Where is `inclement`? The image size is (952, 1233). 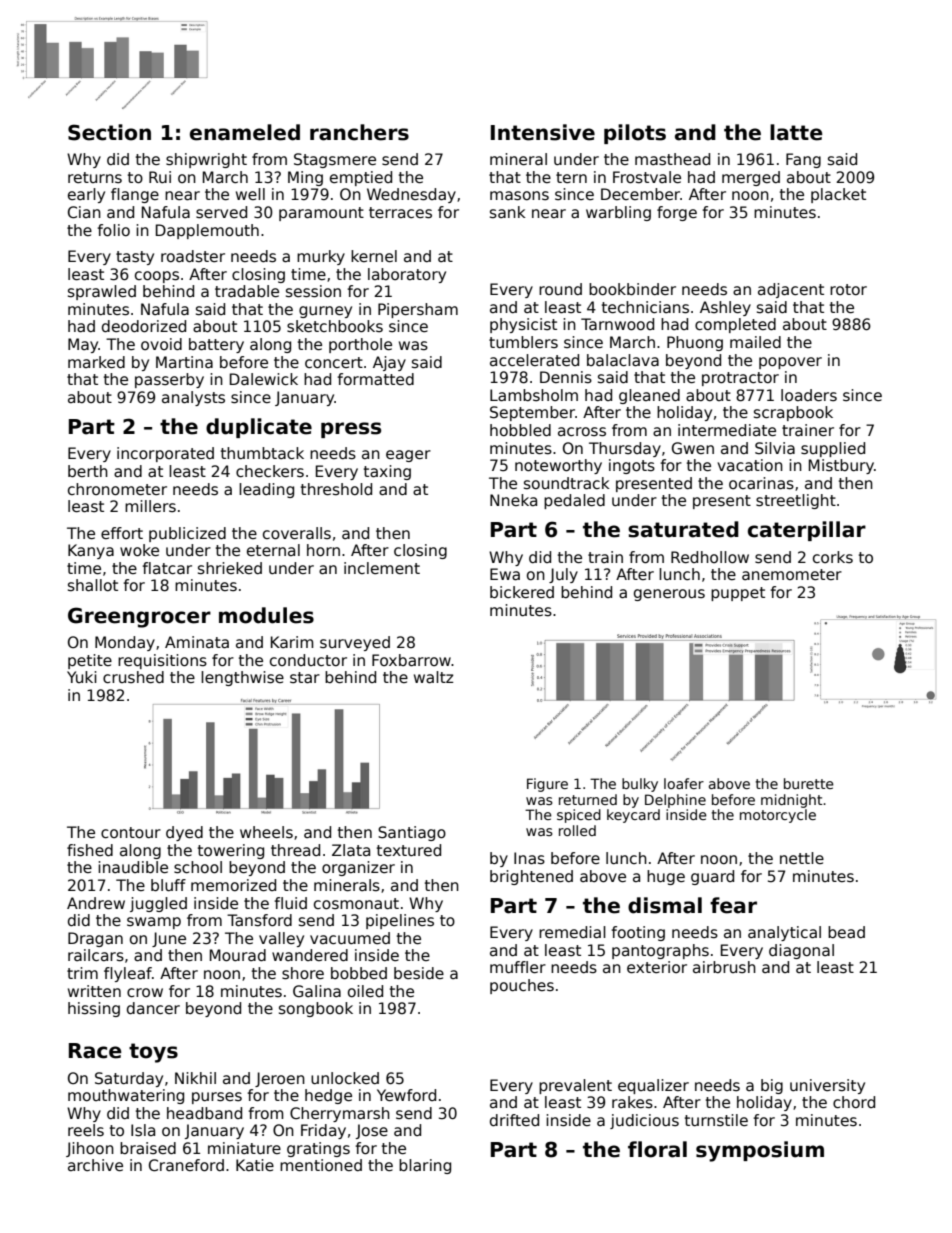
inclement is located at coordinates (382, 568).
